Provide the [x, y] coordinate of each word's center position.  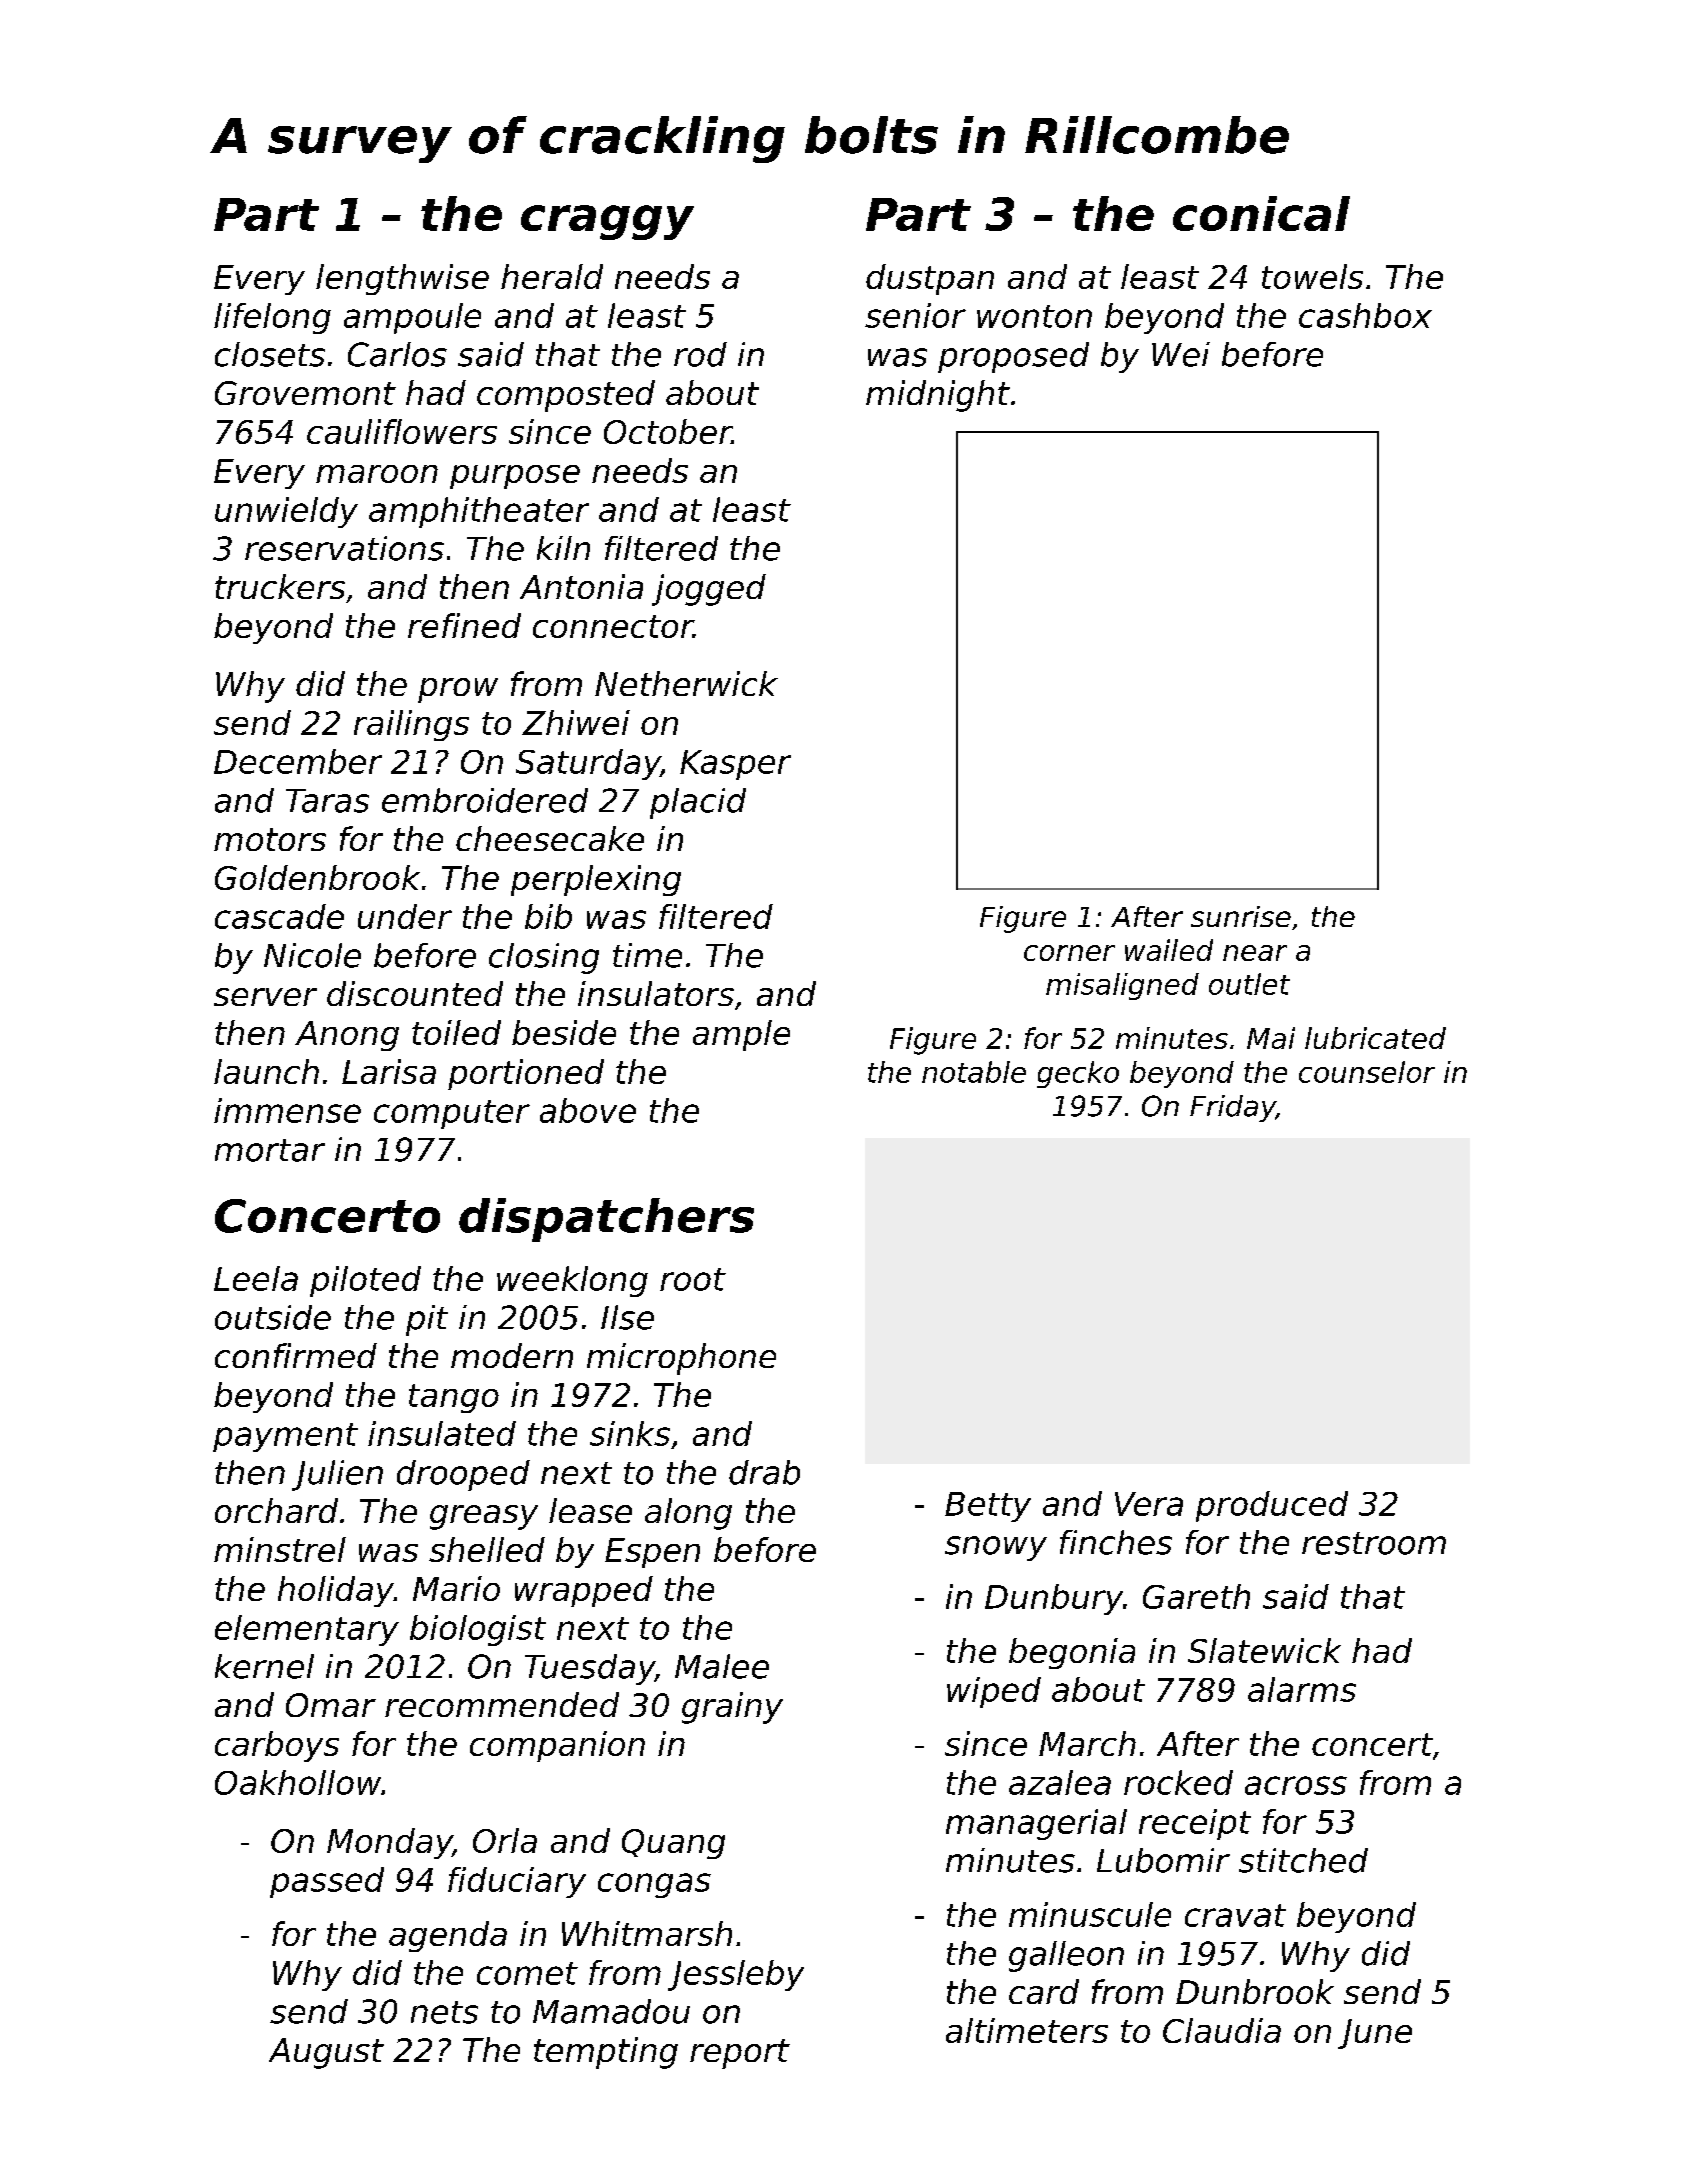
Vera [1149, 1504]
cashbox [1365, 315]
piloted [365, 1281]
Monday [390, 1843]
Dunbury [1054, 1599]
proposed [1013, 357]
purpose [515, 477]
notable [974, 1072]
